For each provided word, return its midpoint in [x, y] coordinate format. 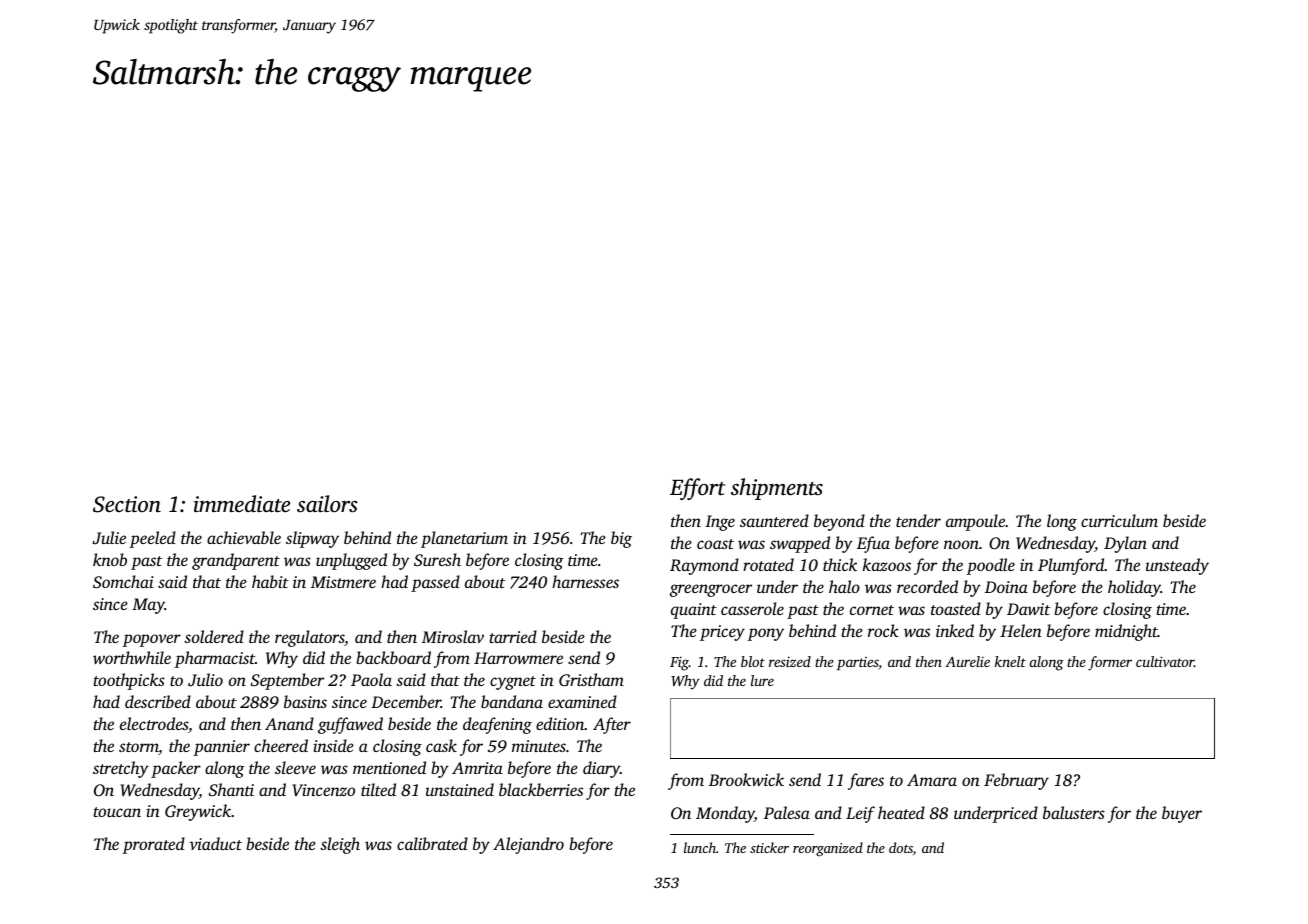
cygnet [513, 683]
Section [127, 504]
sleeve [295, 767]
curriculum [1119, 520]
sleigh [340, 845]
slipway [312, 539]
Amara [932, 780]
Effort [697, 489]
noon [961, 544]
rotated [768, 564]
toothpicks [129, 681]
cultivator [1165, 661]
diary [601, 769]
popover [151, 640]
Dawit [1028, 609]
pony [765, 634]
